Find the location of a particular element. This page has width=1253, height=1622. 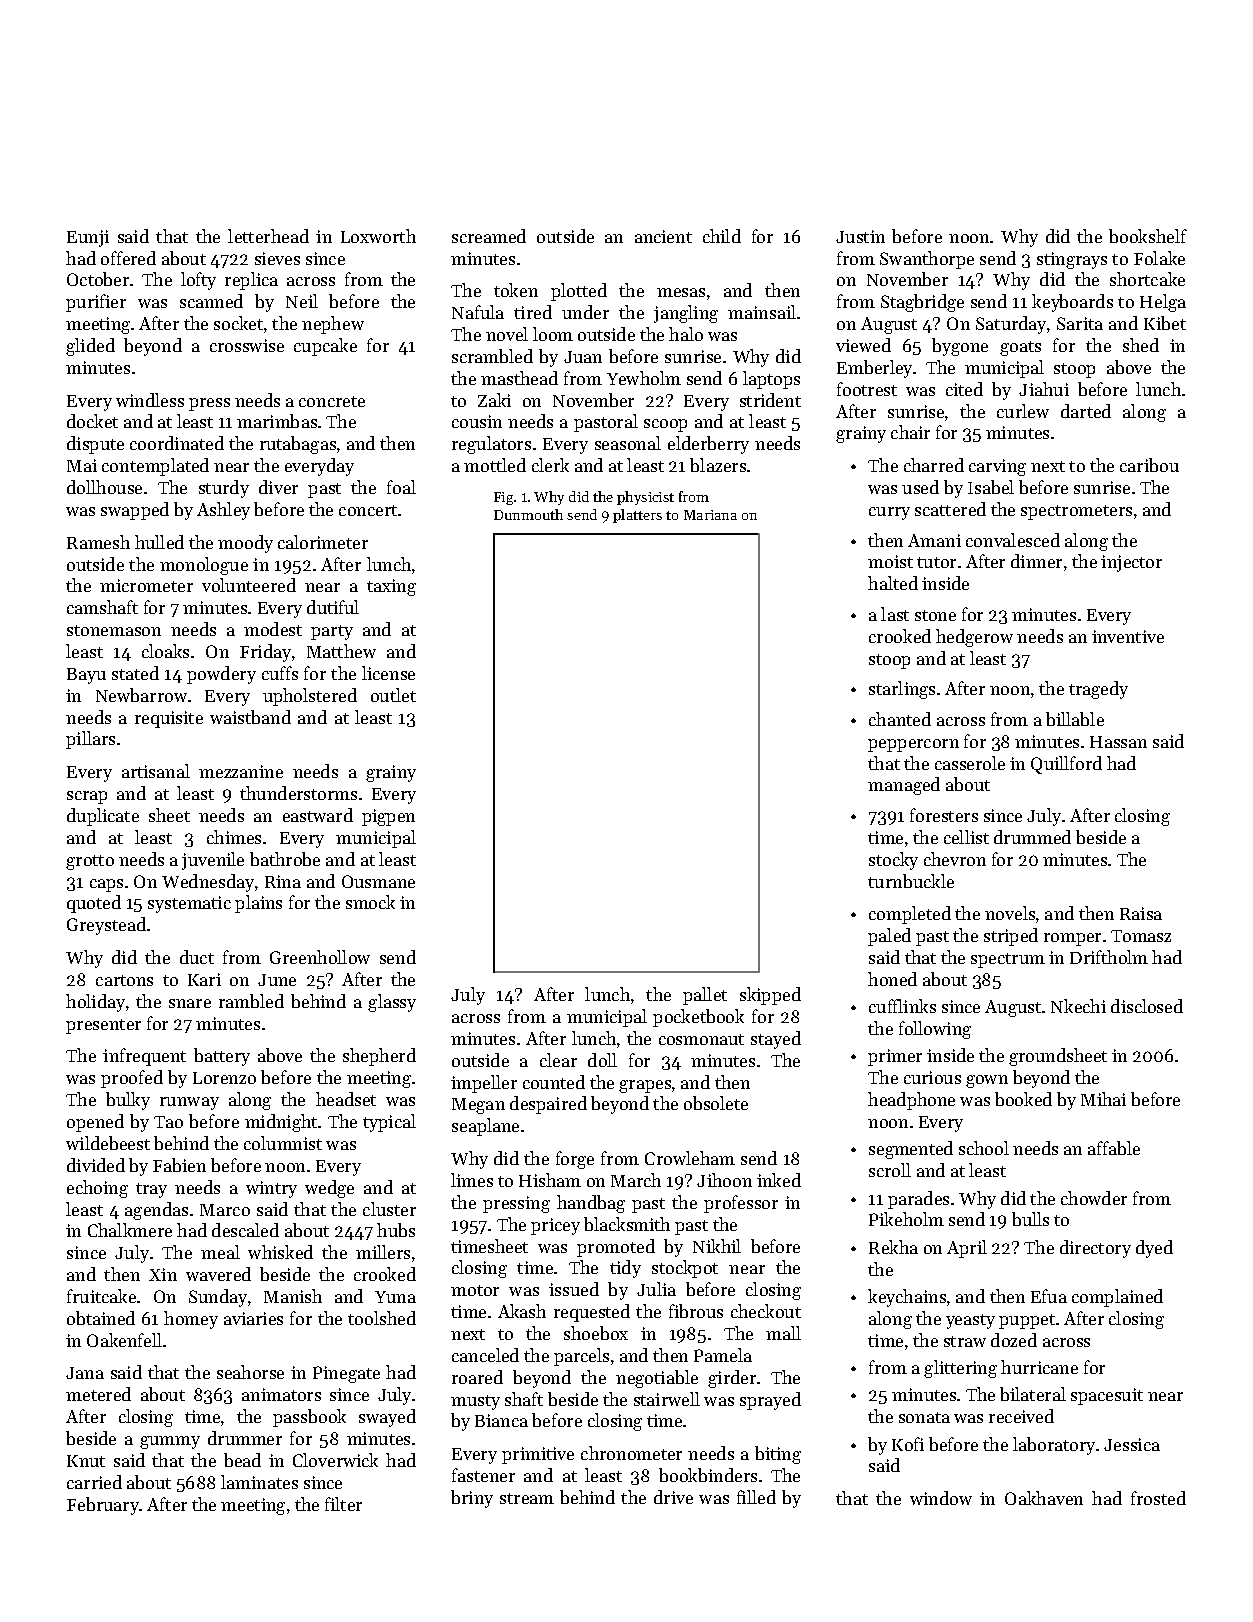

tragedy is located at coordinates (1098, 690).
